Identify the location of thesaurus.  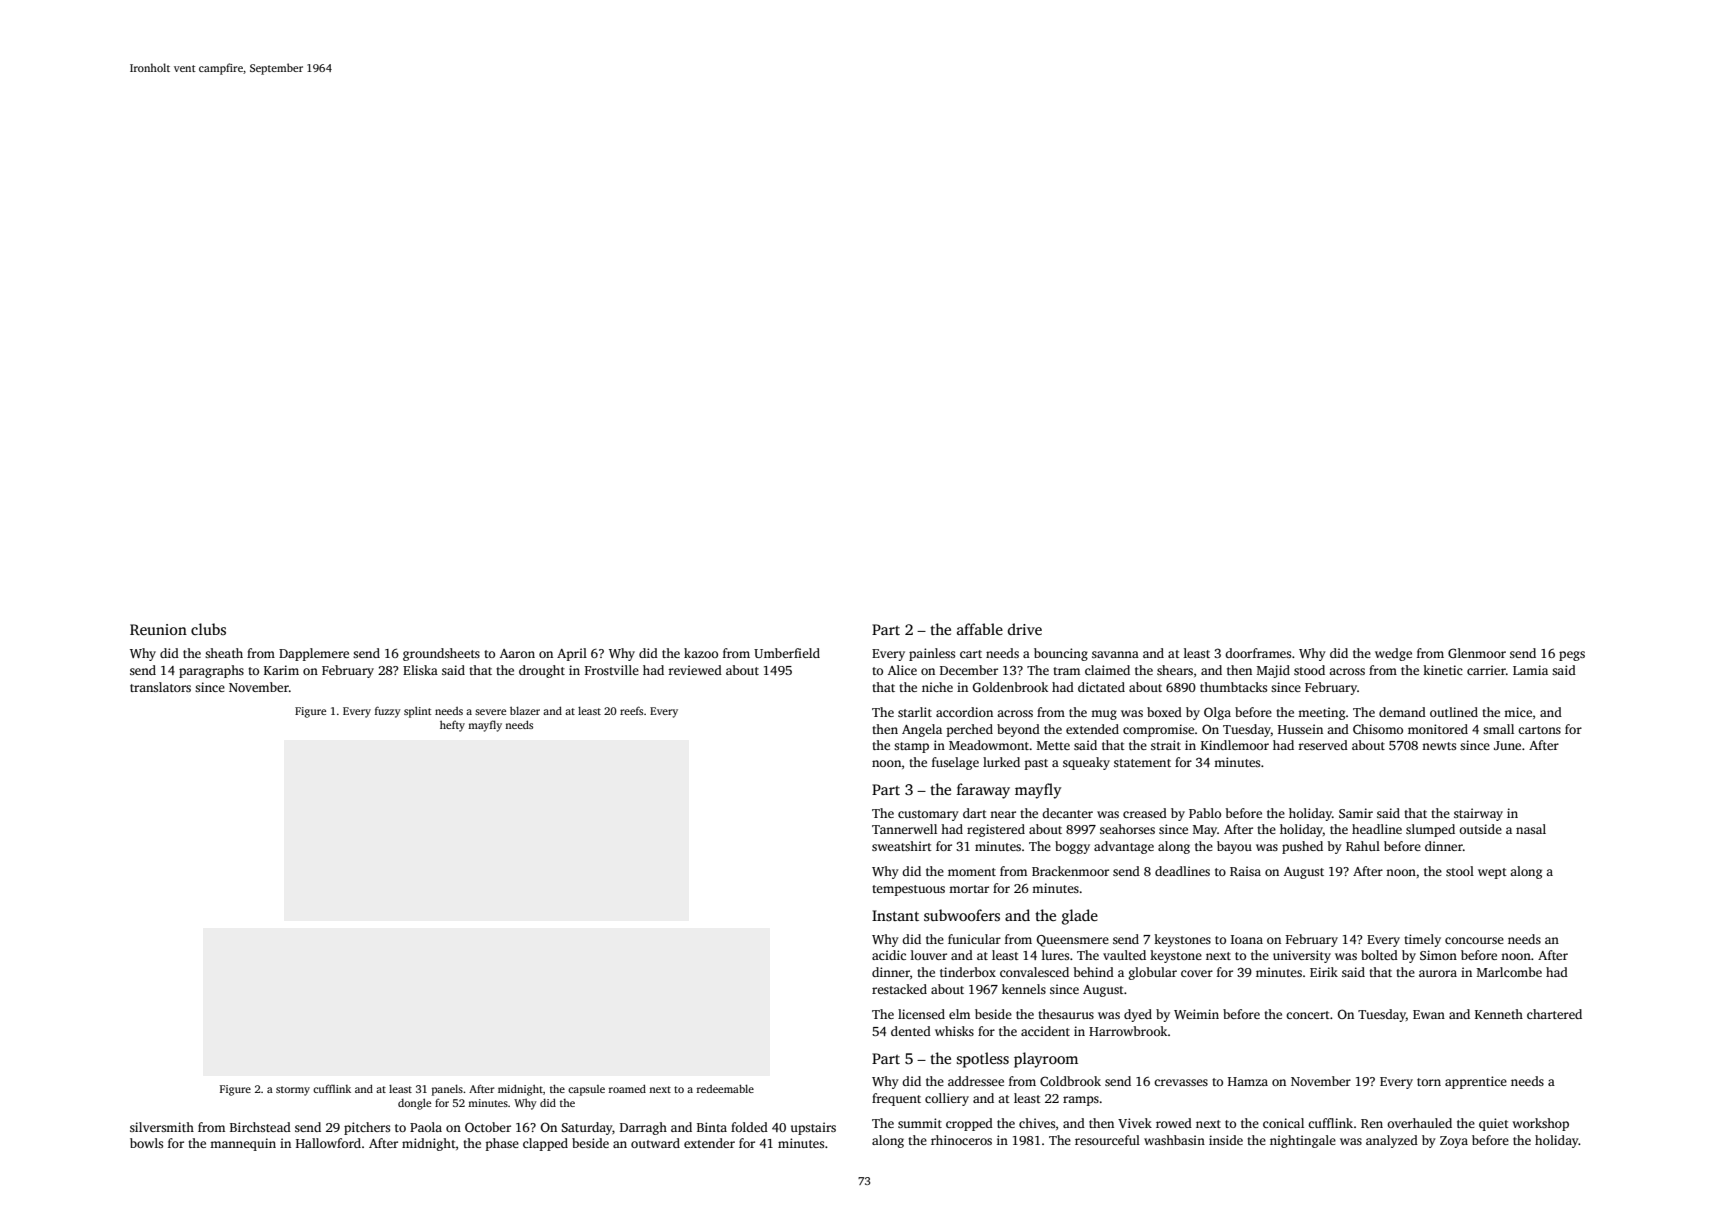
(1066, 1014).
